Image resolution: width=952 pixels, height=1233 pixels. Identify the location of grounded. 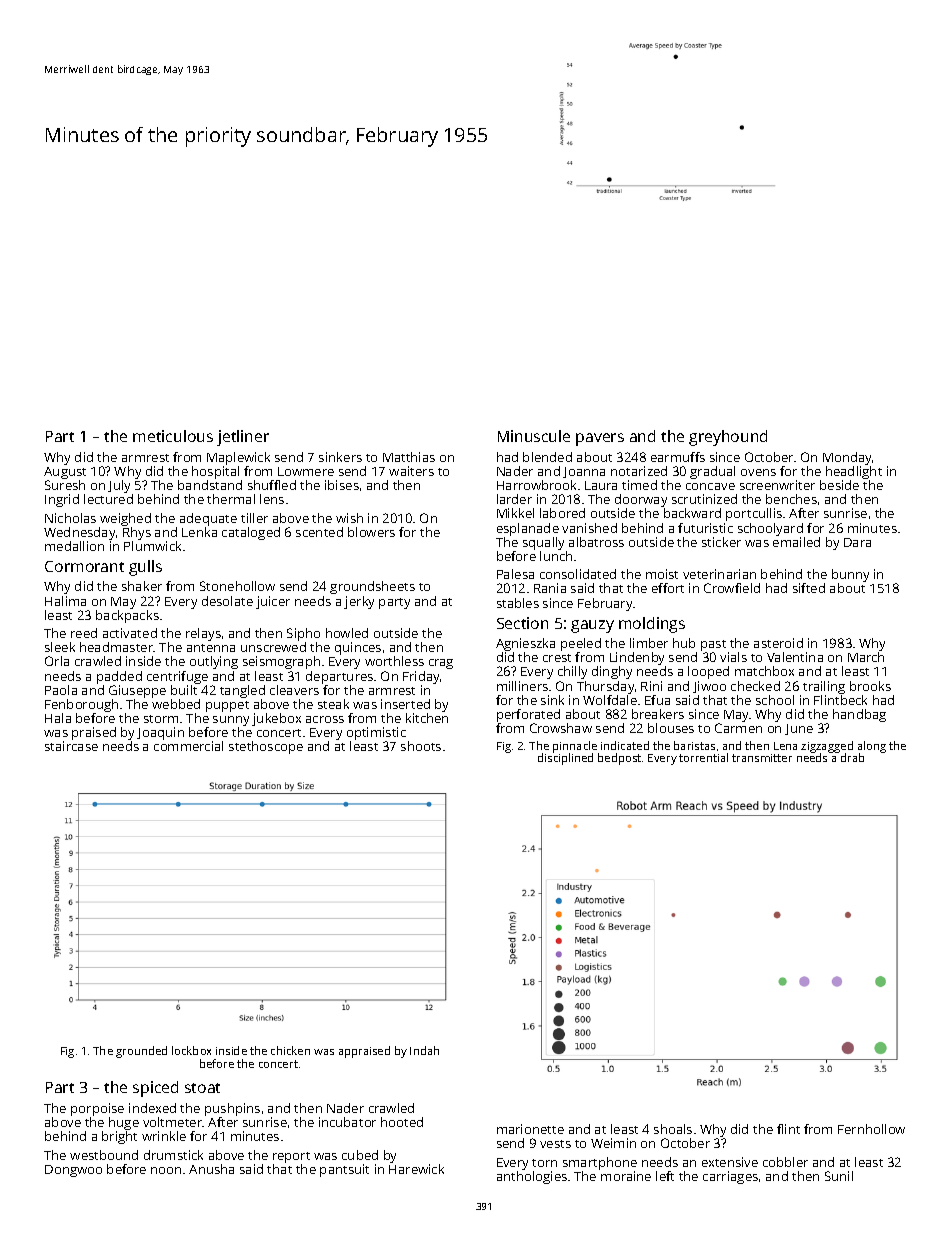
(141, 1052).
